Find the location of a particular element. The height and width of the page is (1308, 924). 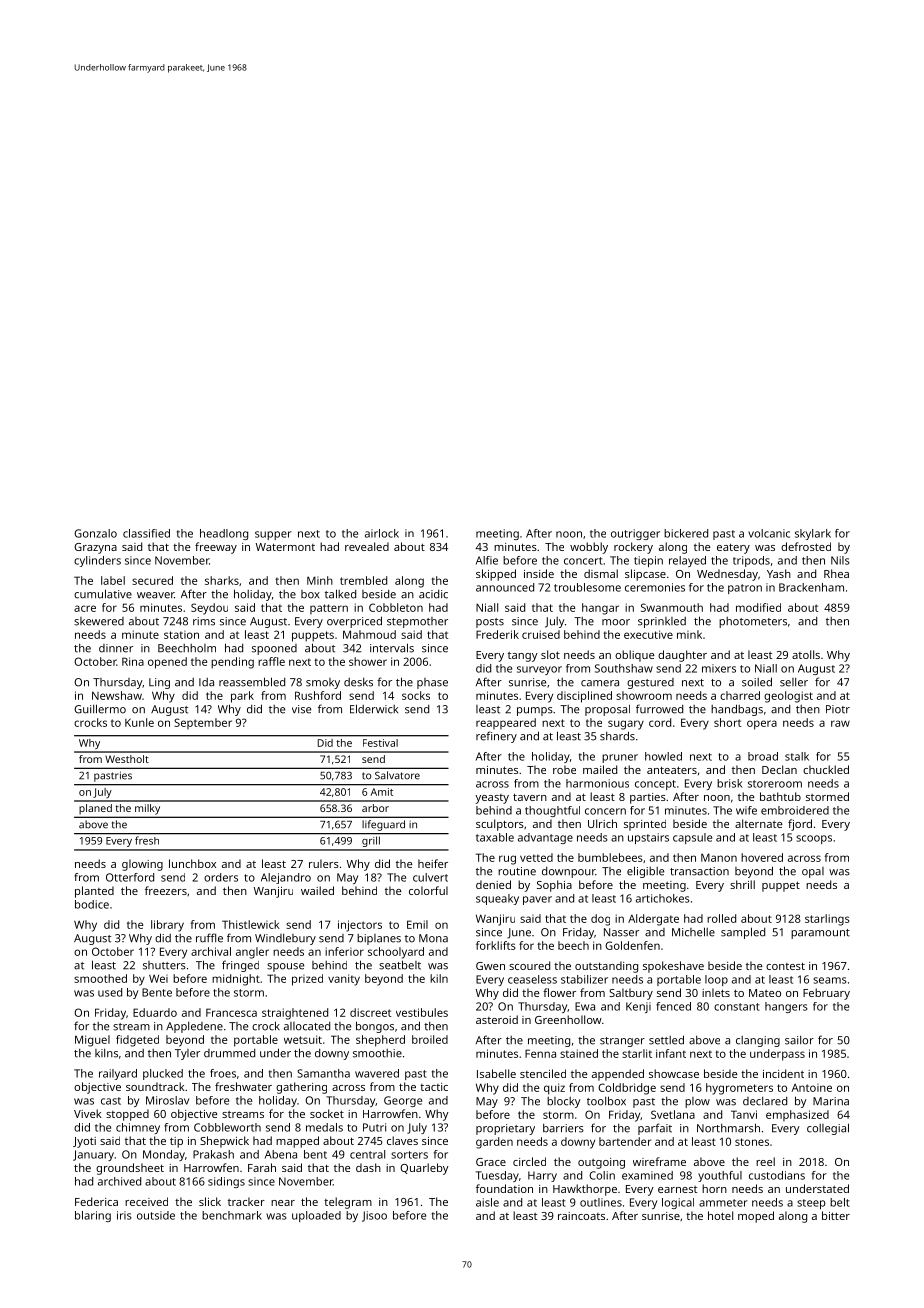

Alfie is located at coordinates (487, 560).
